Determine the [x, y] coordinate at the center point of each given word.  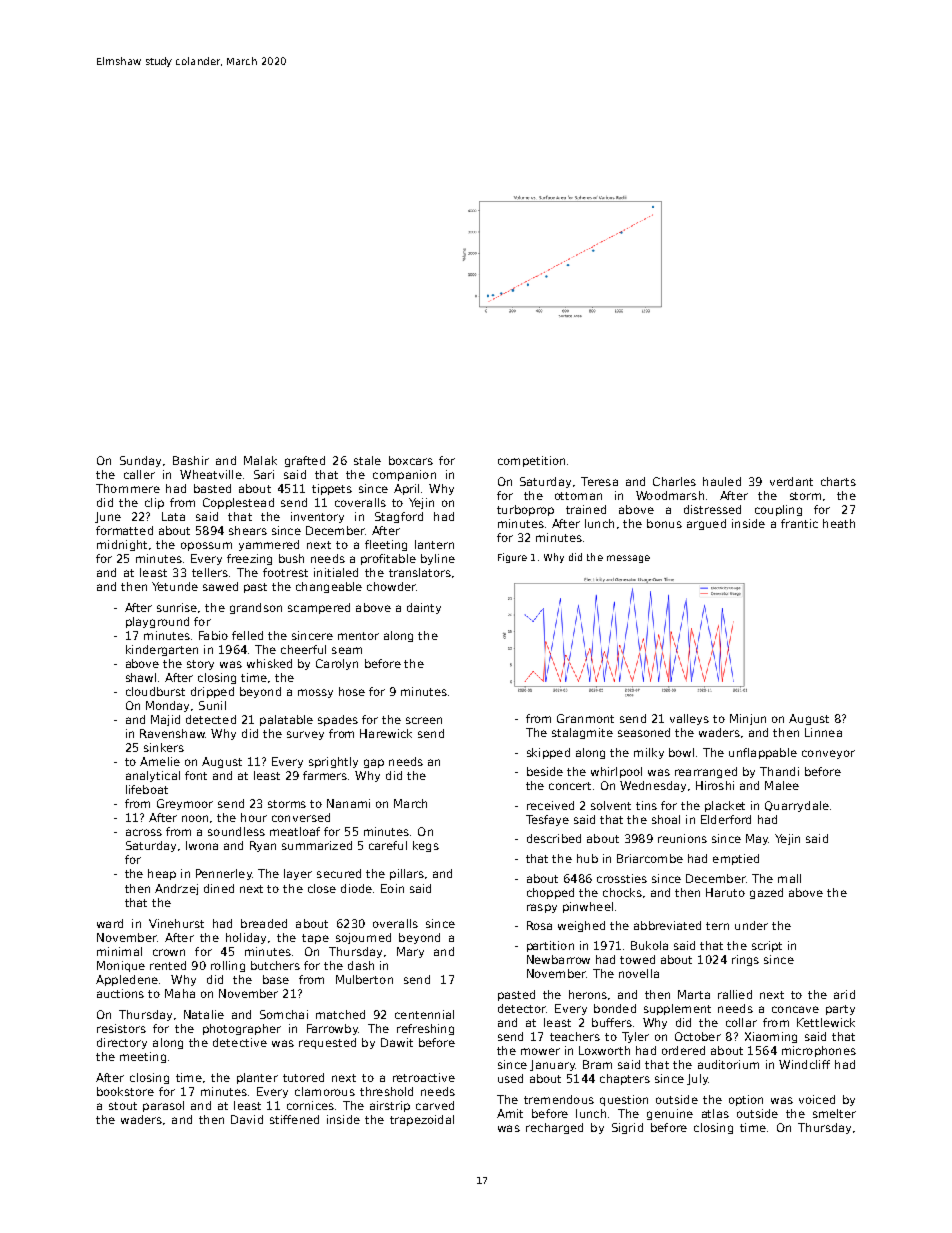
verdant [791, 481]
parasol [163, 1106]
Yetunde [175, 586]
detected [211, 719]
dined [219, 888]
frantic [799, 523]
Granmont [585, 718]
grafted [305, 461]
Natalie [204, 1014]
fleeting [386, 545]
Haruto [725, 892]
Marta [694, 994]
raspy [542, 908]
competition [531, 461]
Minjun [748, 719]
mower [540, 1051]
